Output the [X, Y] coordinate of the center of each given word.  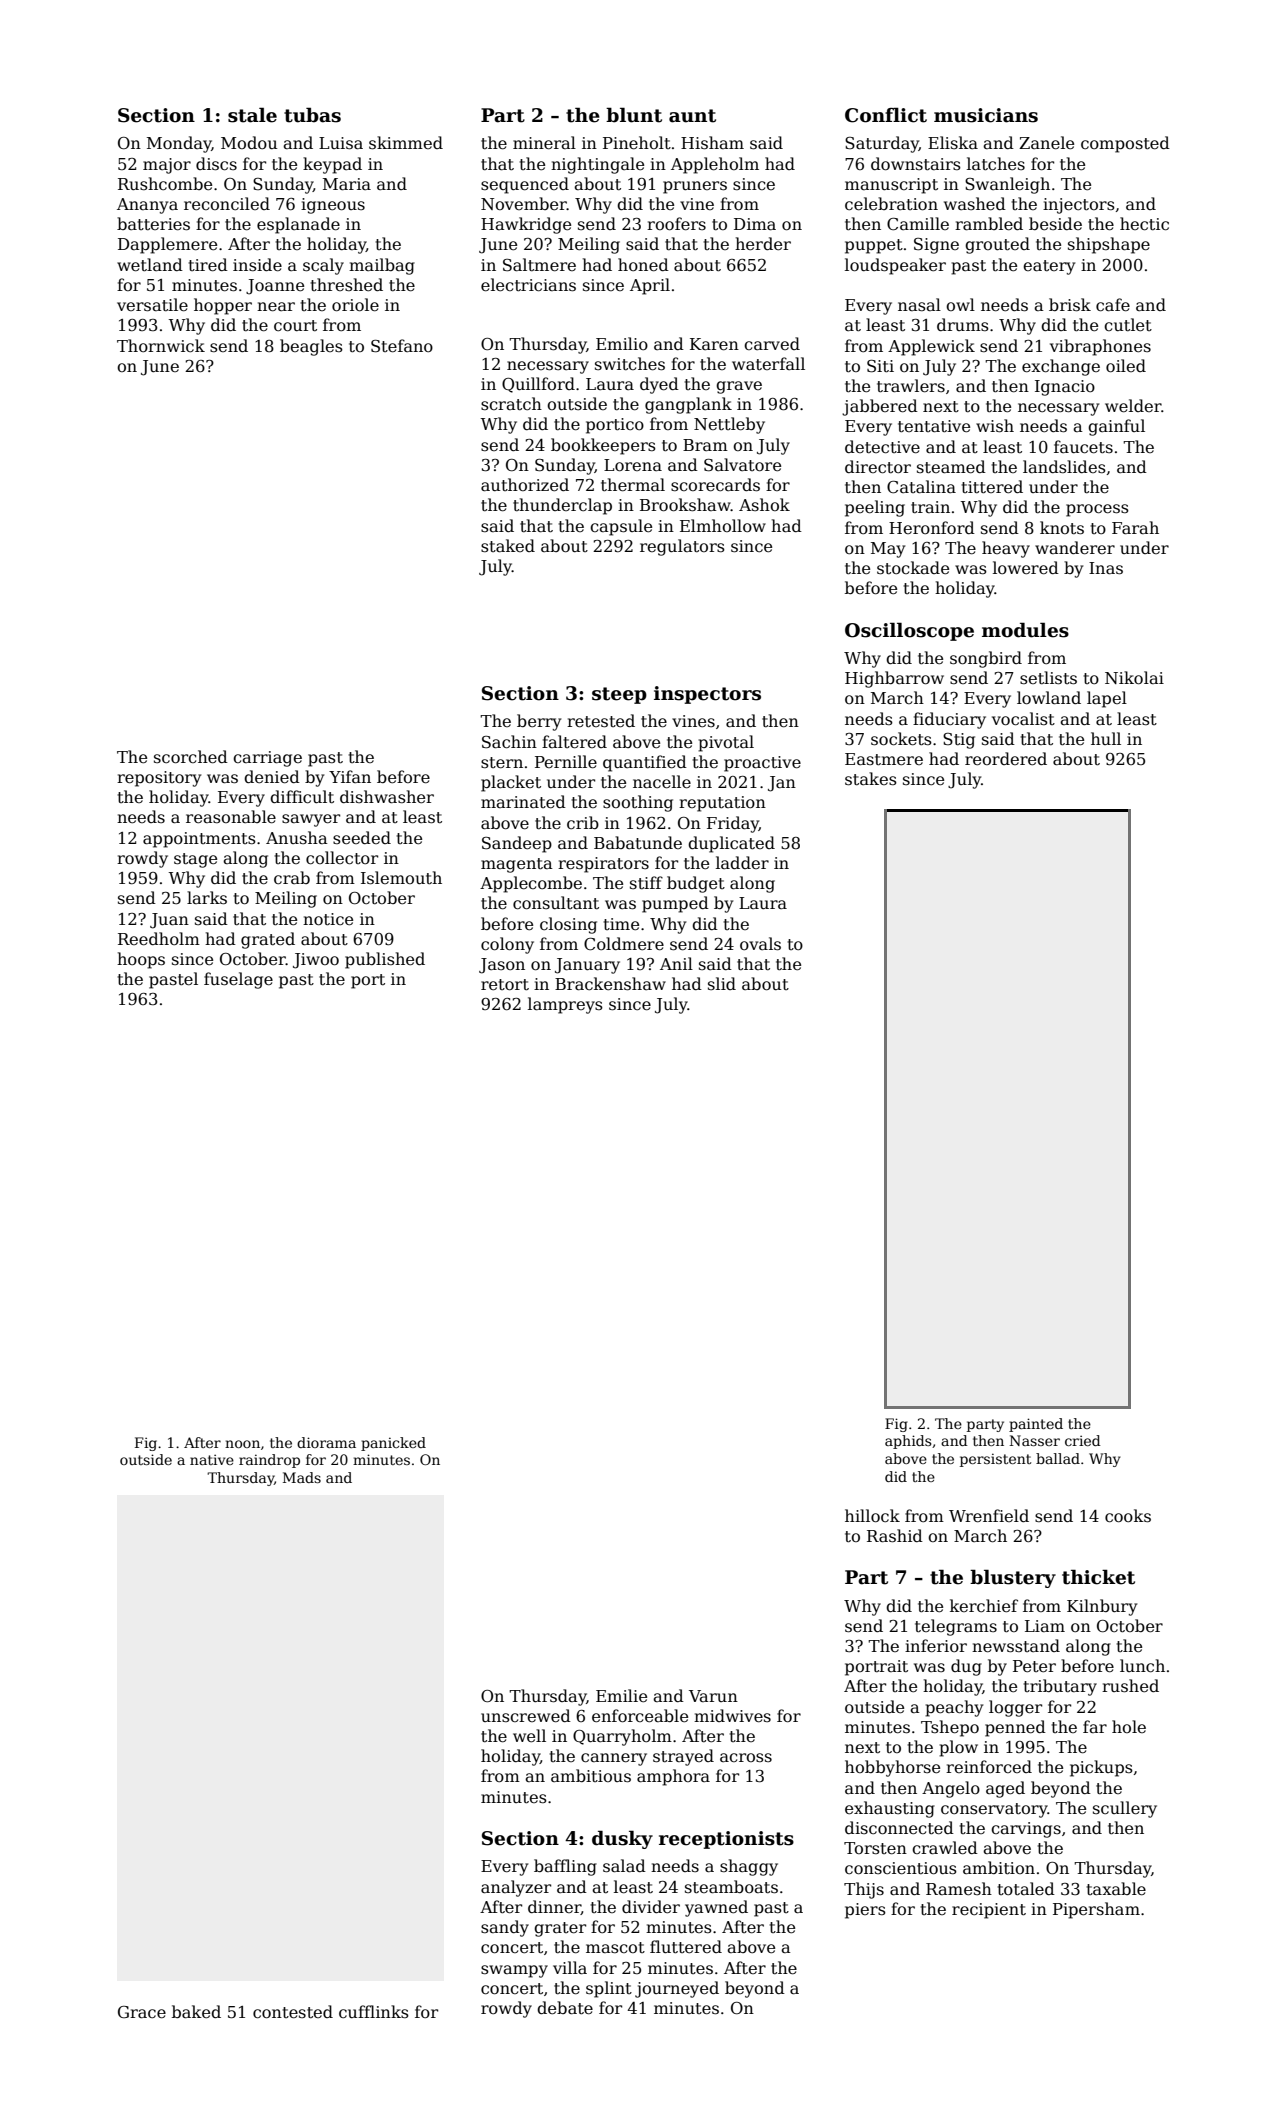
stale [252, 115]
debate [565, 2008]
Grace [142, 2012]
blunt [634, 115]
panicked [393, 1444]
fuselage [238, 980]
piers [865, 1911]
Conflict [886, 115]
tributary [1060, 1687]
